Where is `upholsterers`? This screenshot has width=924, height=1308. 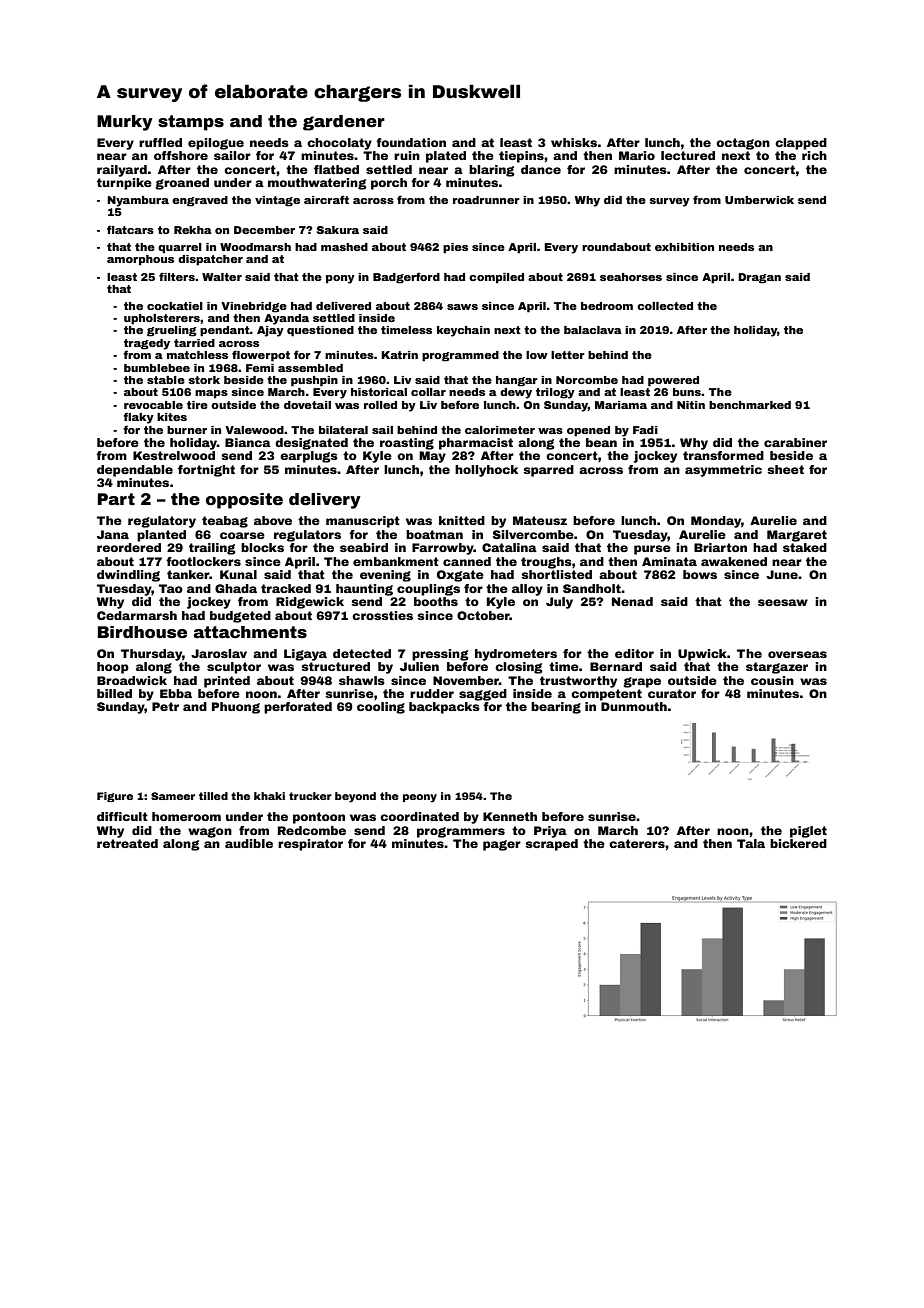 upholsterers is located at coordinates (162, 319).
